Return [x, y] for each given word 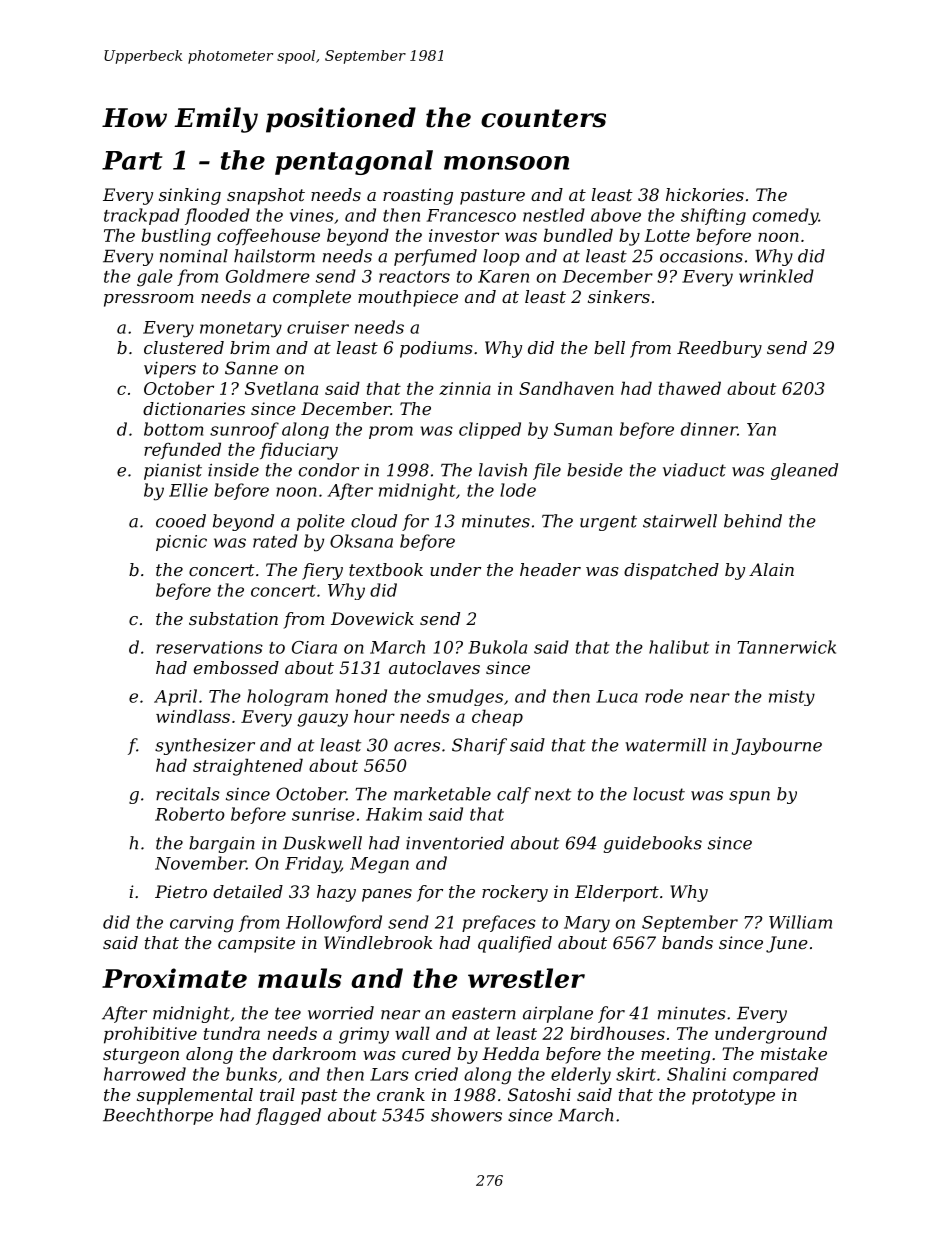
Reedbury [719, 349]
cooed [181, 521]
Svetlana [281, 388]
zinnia [465, 388]
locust [659, 794]
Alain [771, 569]
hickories [705, 194]
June [787, 944]
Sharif [479, 746]
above [616, 215]
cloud [374, 521]
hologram [287, 697]
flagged [288, 1116]
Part [132, 160]
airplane [558, 1014]
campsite [256, 944]
